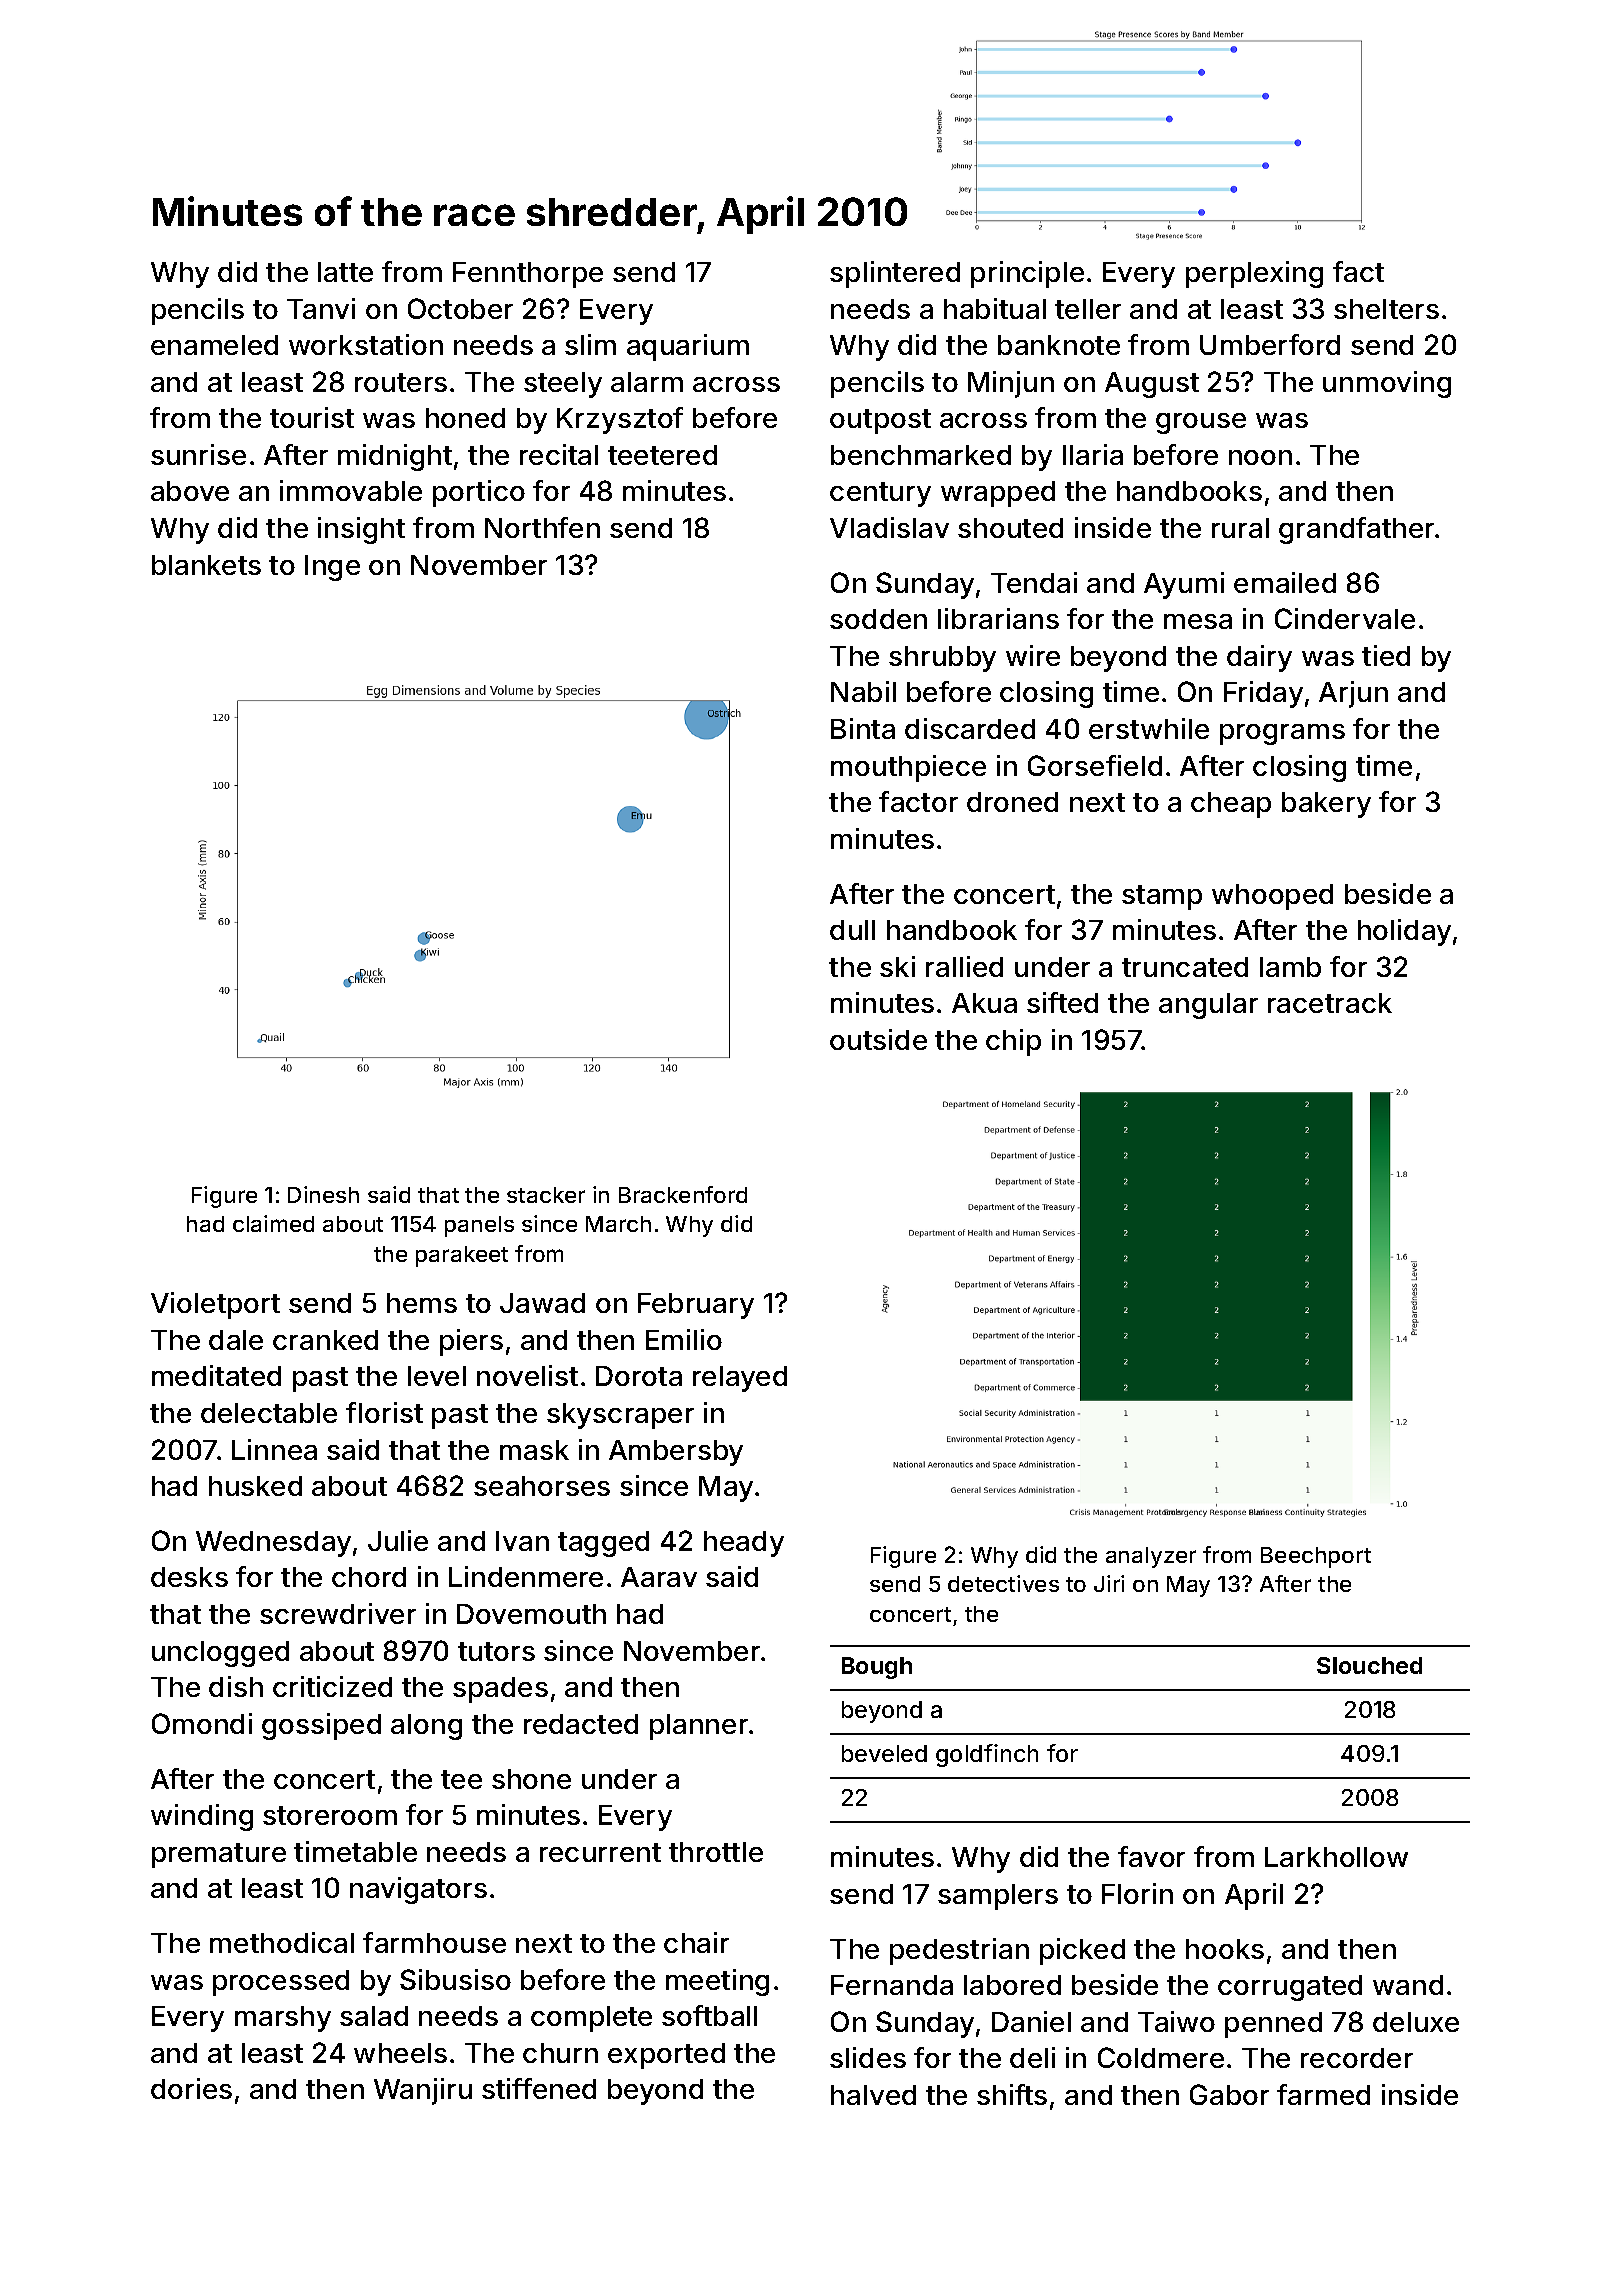 The image size is (1620, 2292). I want to click on Lindenmere, so click(526, 1576).
